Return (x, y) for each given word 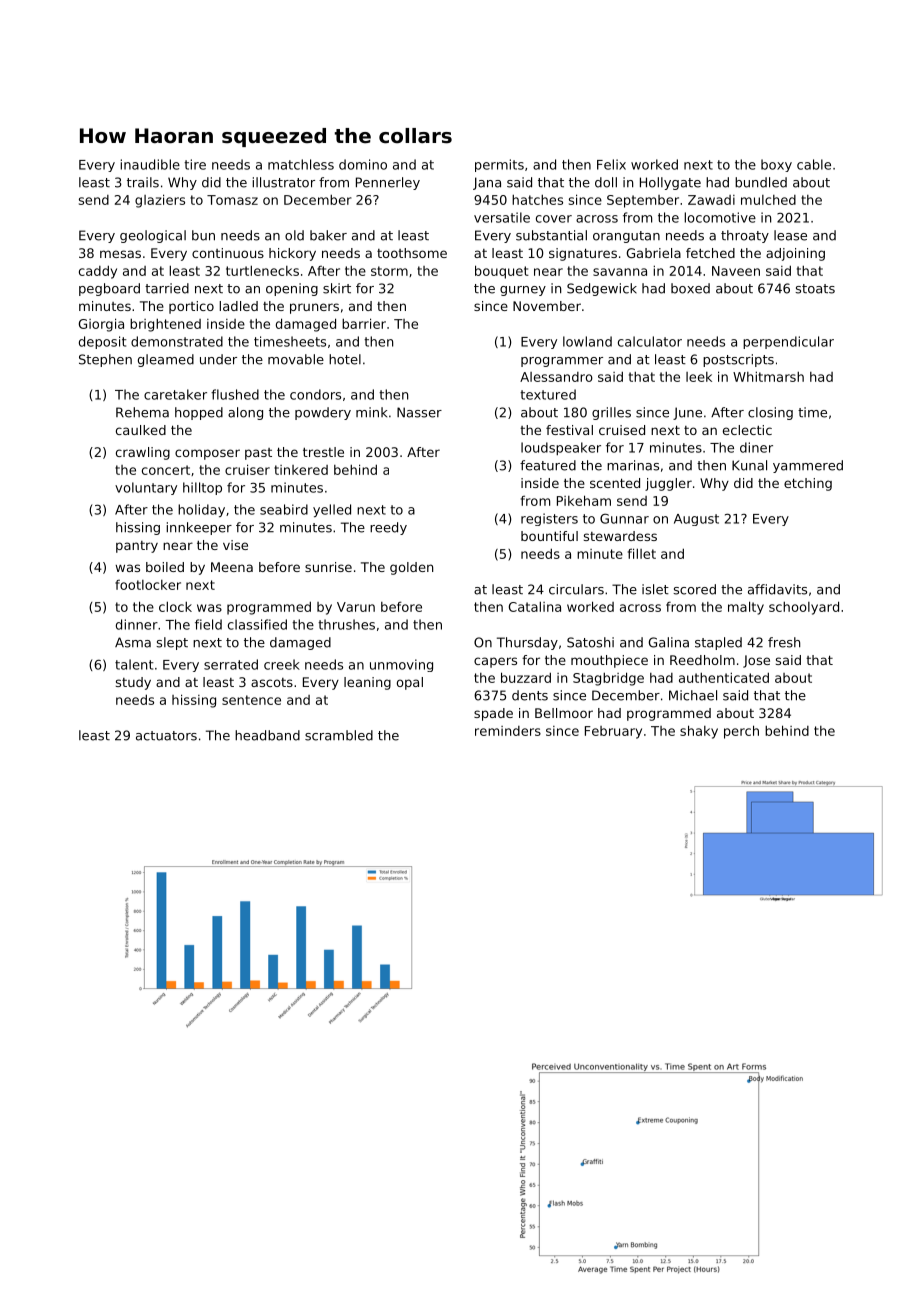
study (133, 683)
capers (495, 662)
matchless (301, 164)
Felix (611, 164)
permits (499, 165)
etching (808, 484)
